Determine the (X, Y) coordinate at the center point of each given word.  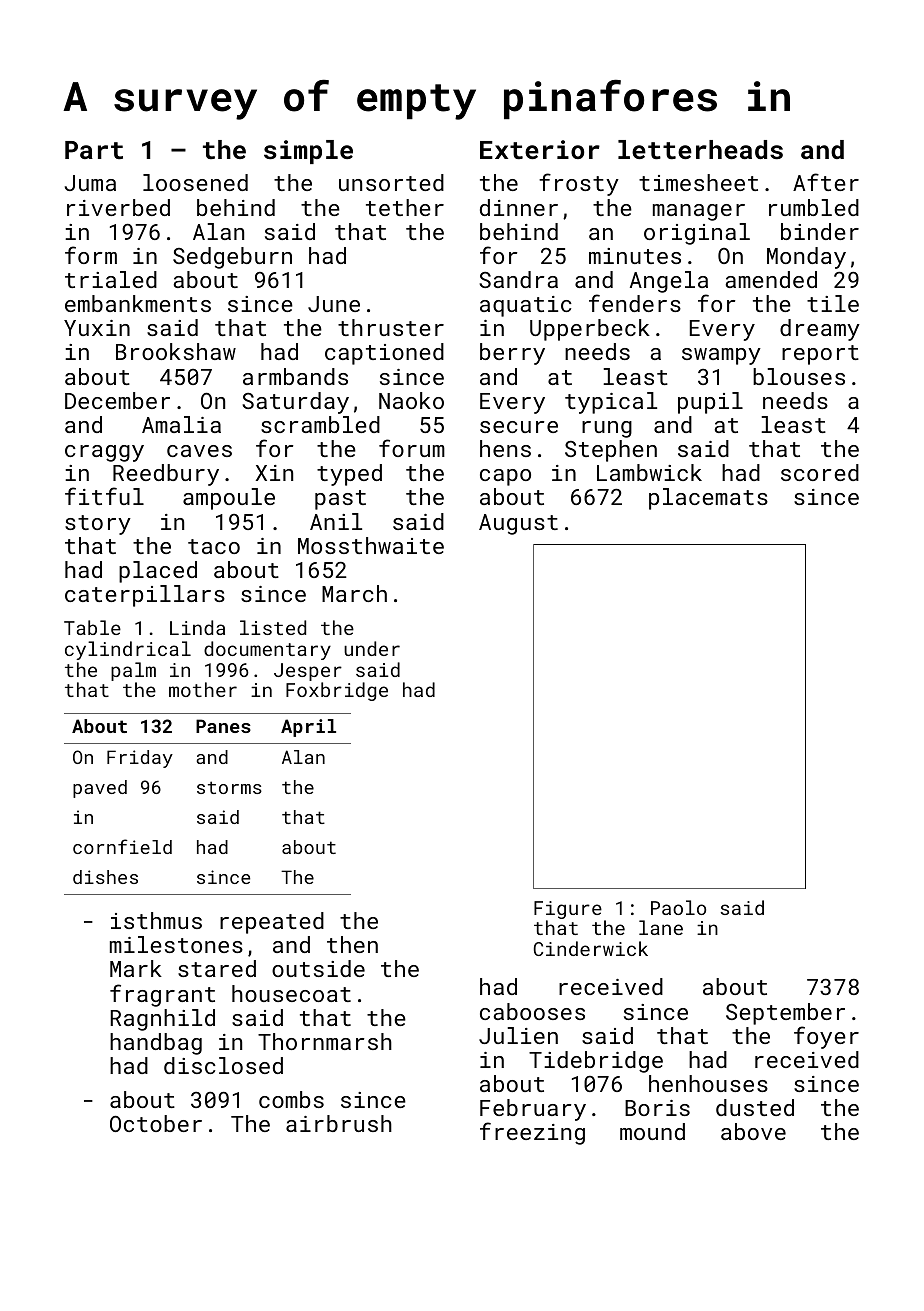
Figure (568, 910)
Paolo (678, 907)
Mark (136, 968)
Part (94, 150)
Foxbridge (337, 691)
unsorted (391, 182)
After (826, 182)
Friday (140, 759)
